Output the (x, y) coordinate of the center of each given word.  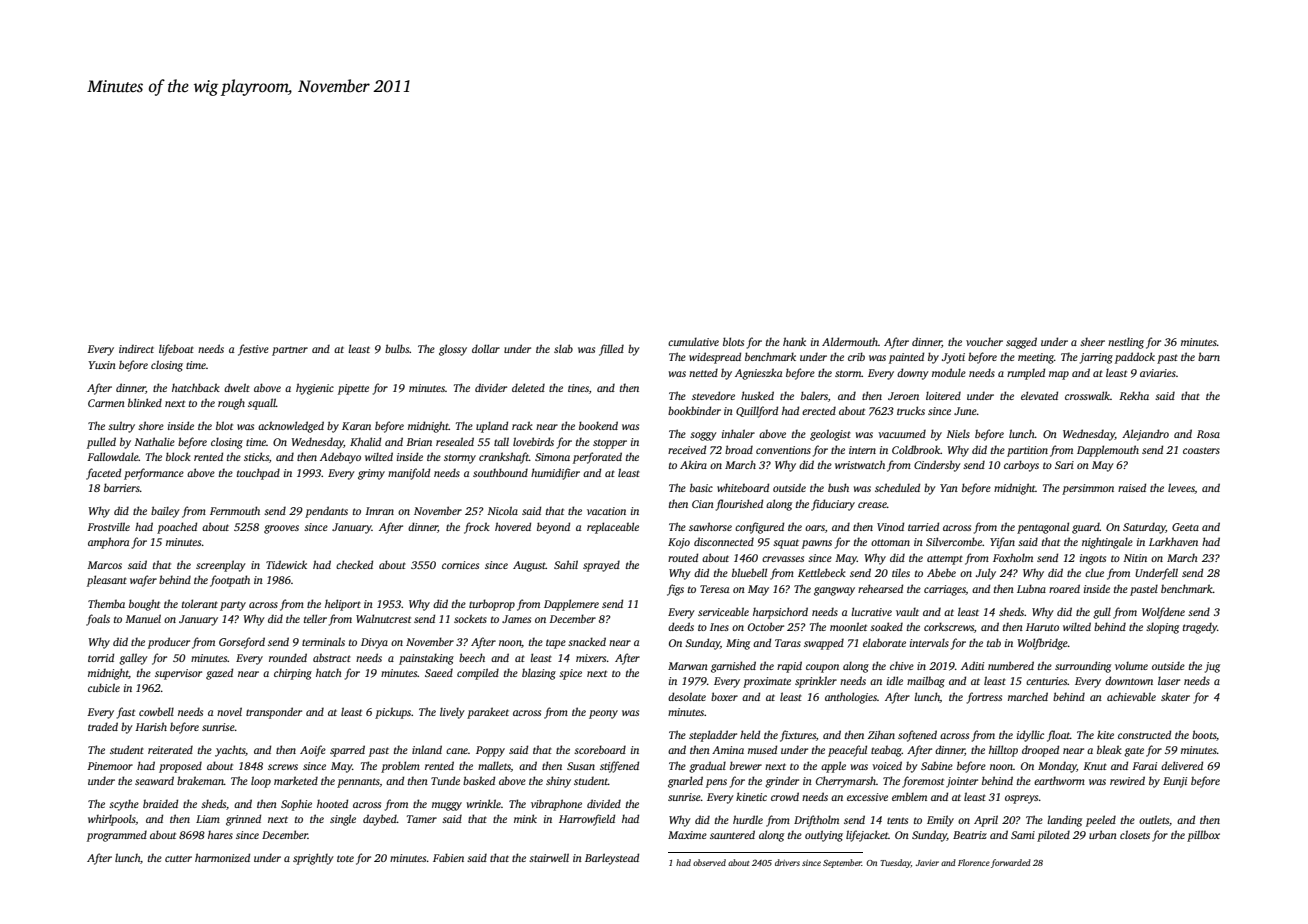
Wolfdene (1163, 613)
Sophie (296, 805)
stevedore (713, 395)
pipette (353, 389)
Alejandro (1145, 435)
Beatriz (970, 835)
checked (354, 564)
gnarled (685, 782)
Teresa (714, 589)
